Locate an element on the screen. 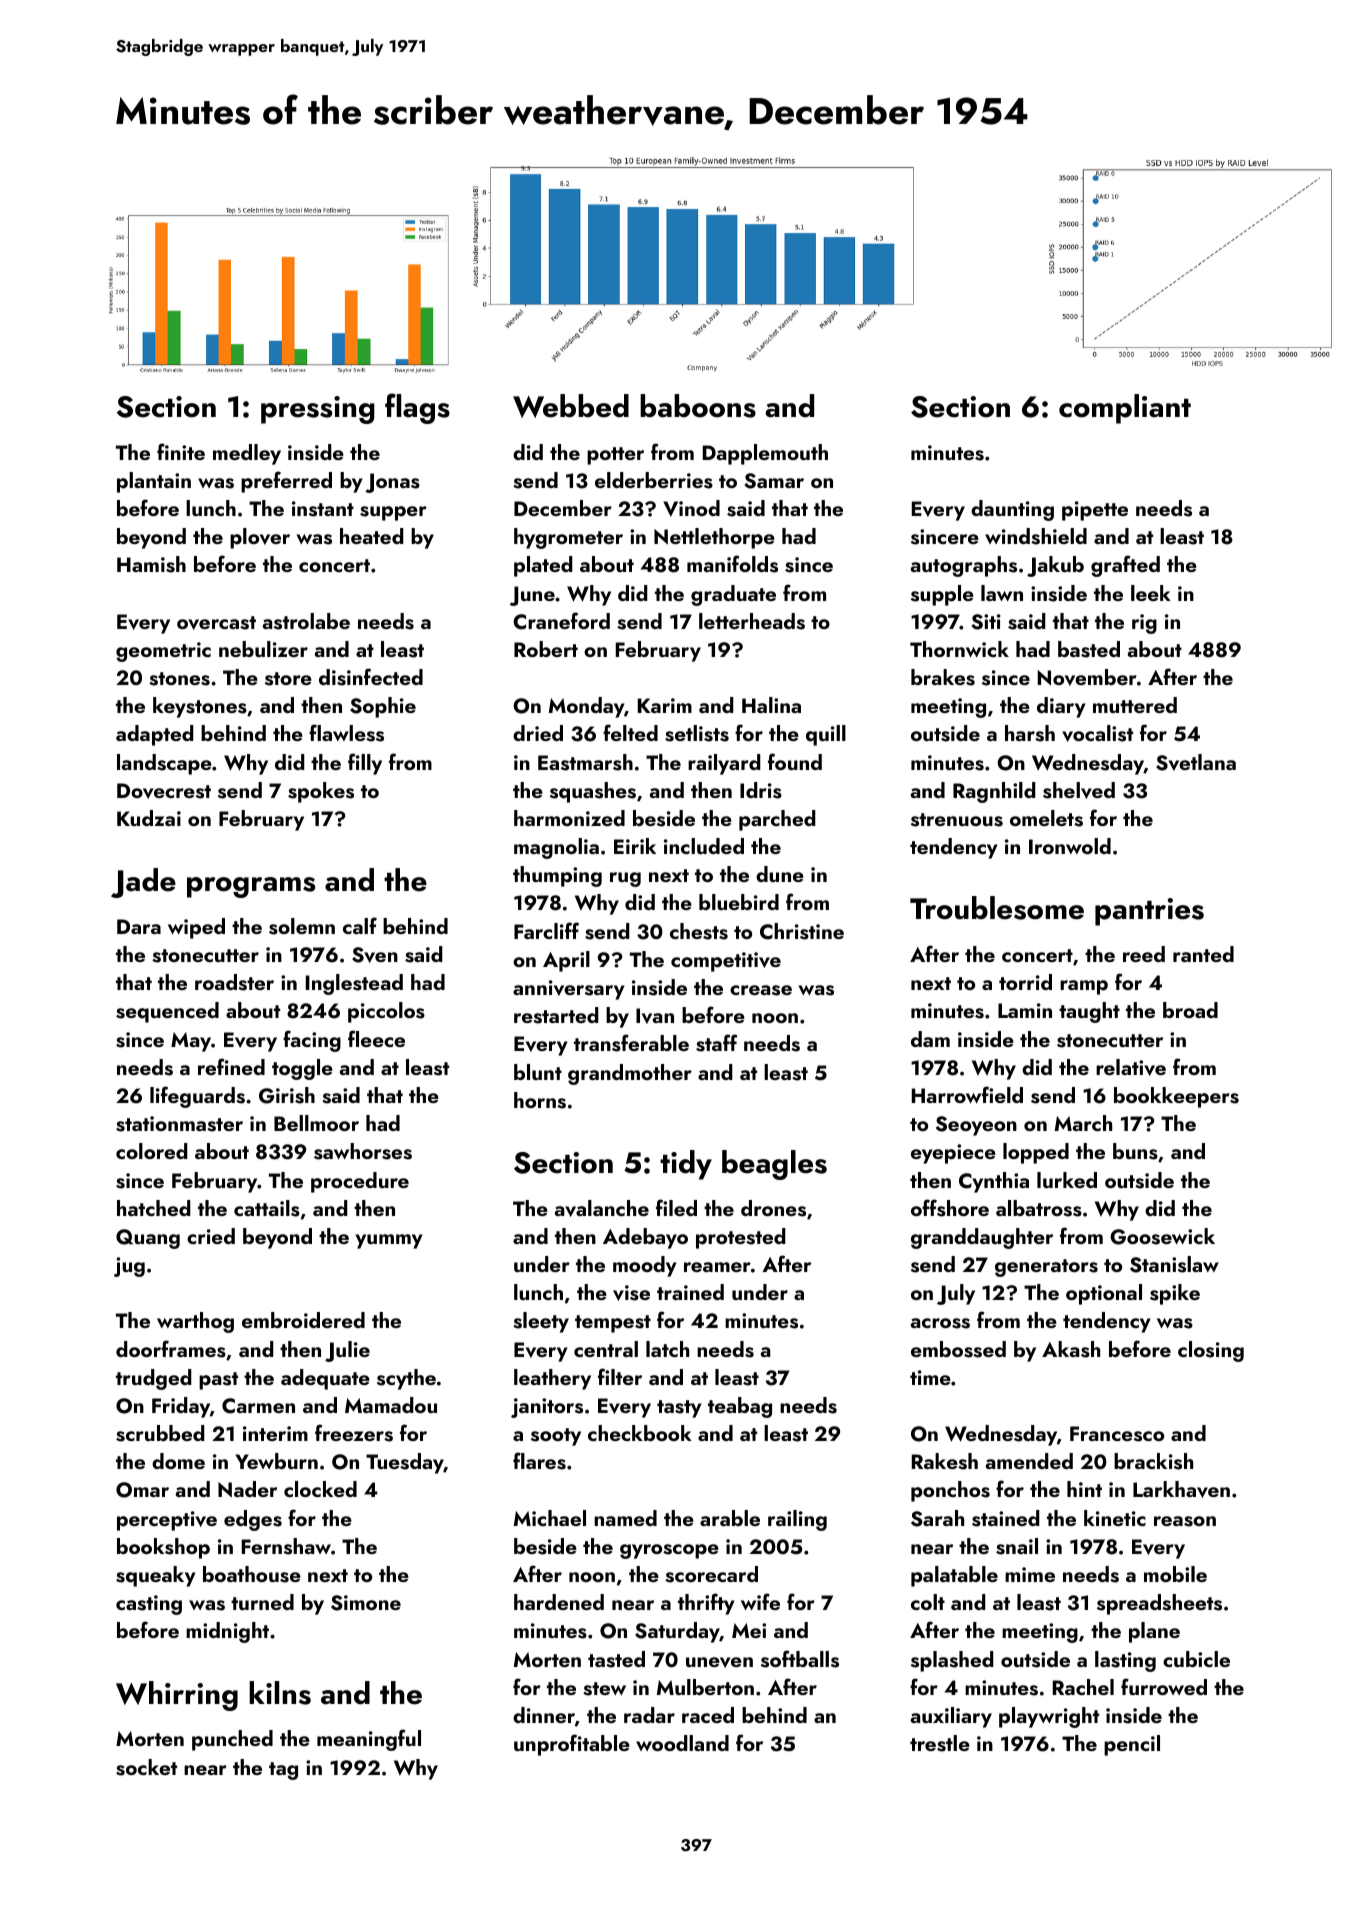  pencil is located at coordinates (1132, 1745).
